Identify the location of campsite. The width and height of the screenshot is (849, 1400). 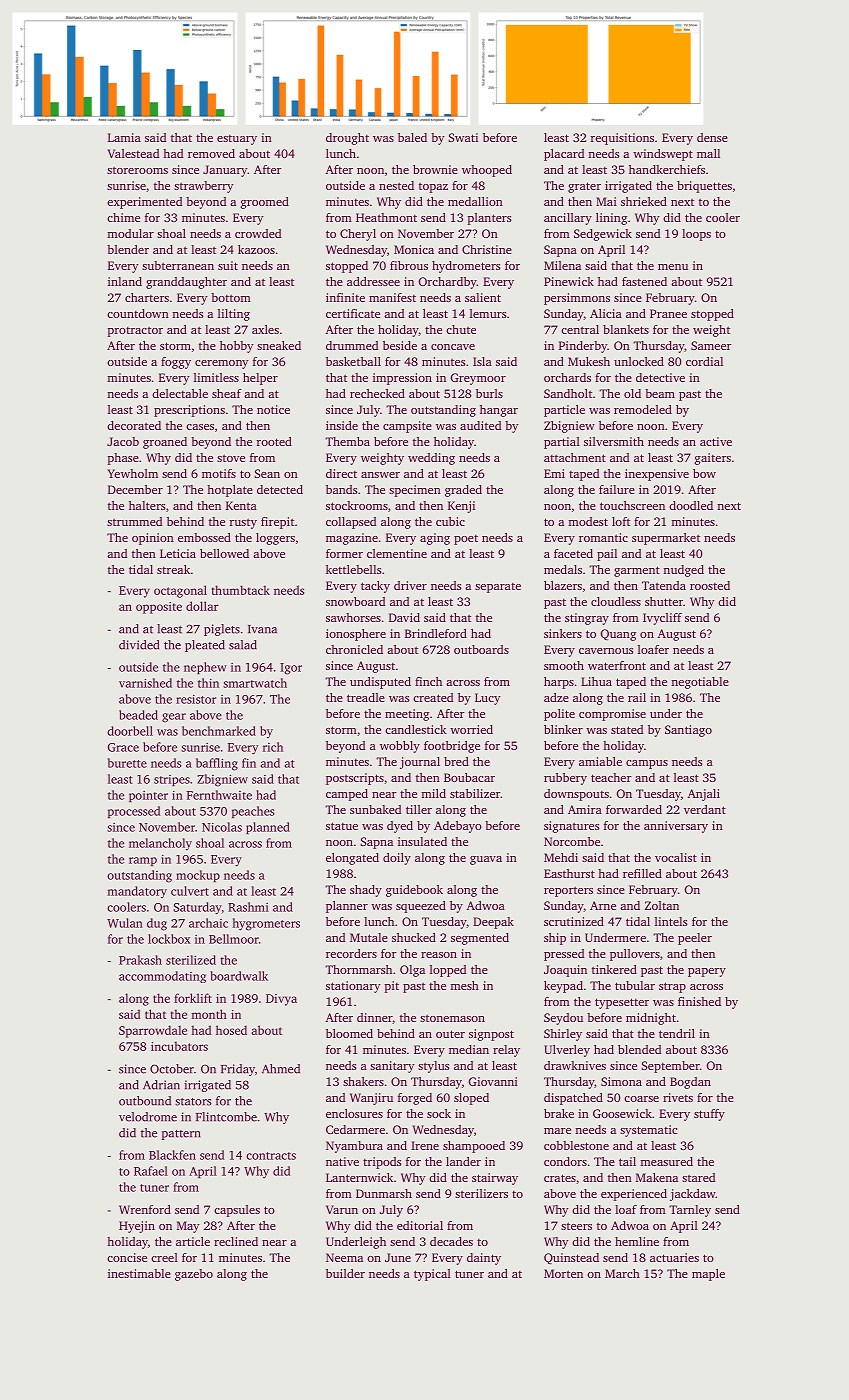
(407, 427).
